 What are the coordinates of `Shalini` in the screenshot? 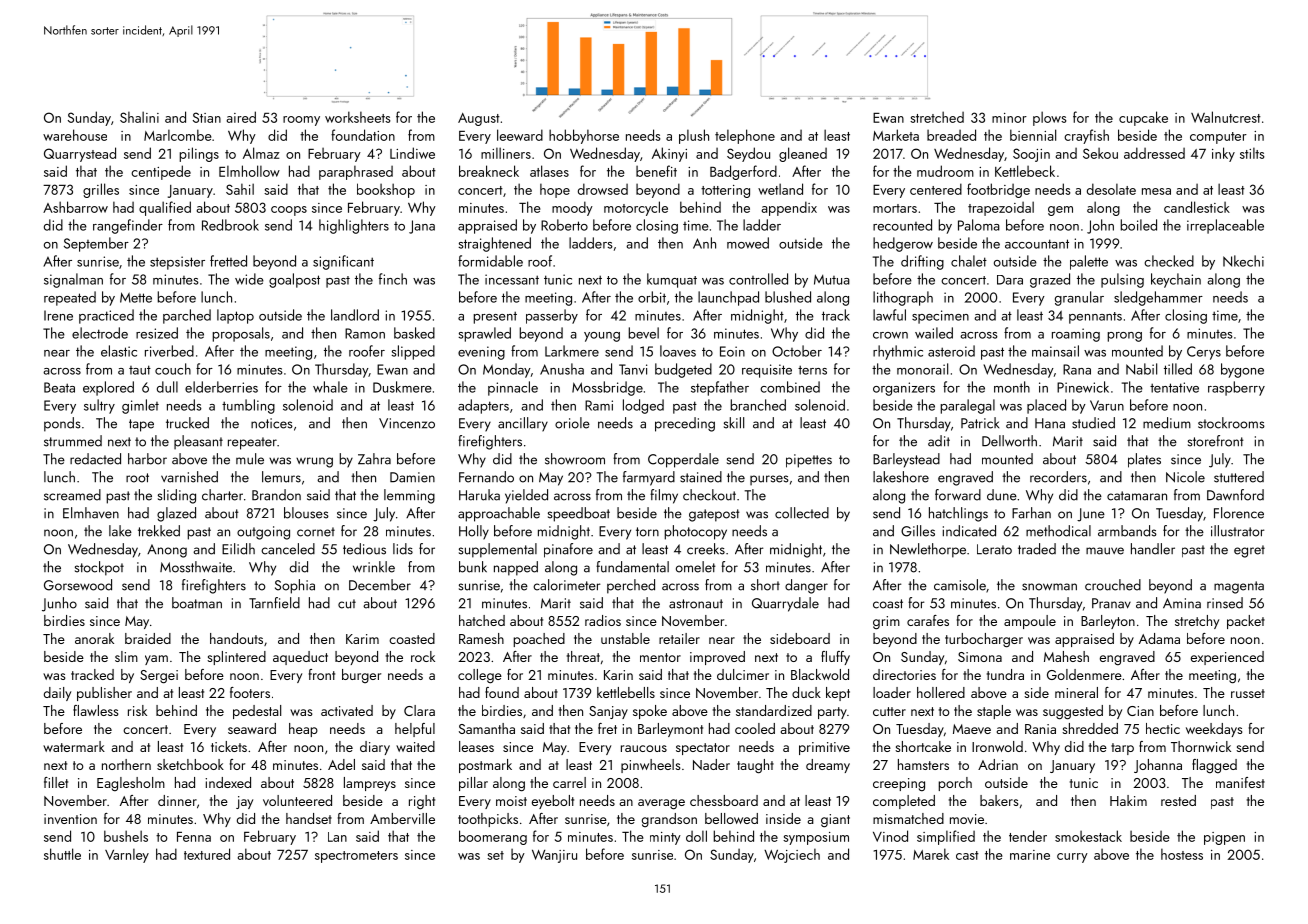 It's located at (139, 117).
